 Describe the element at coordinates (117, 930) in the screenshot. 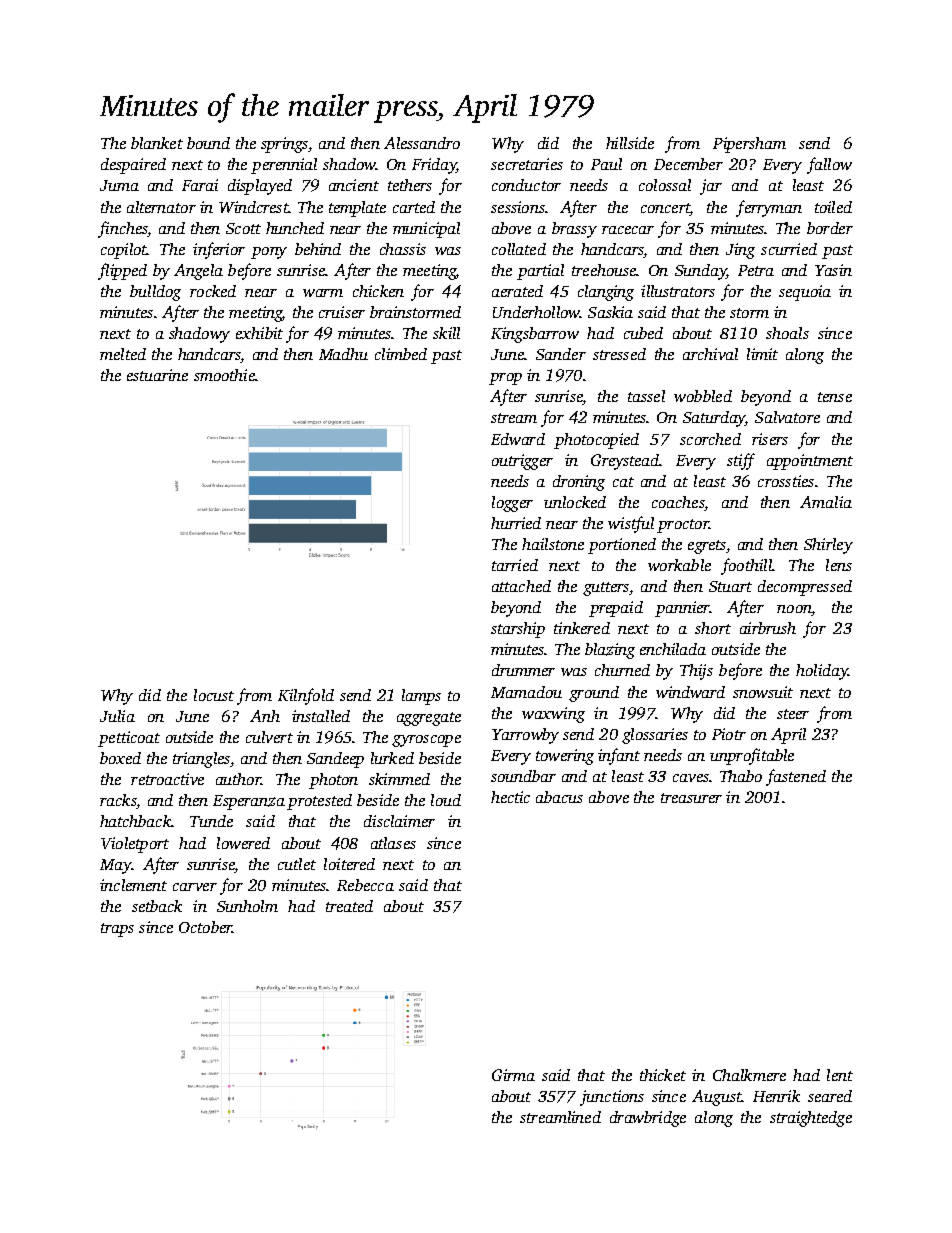

I see `traps` at that location.
